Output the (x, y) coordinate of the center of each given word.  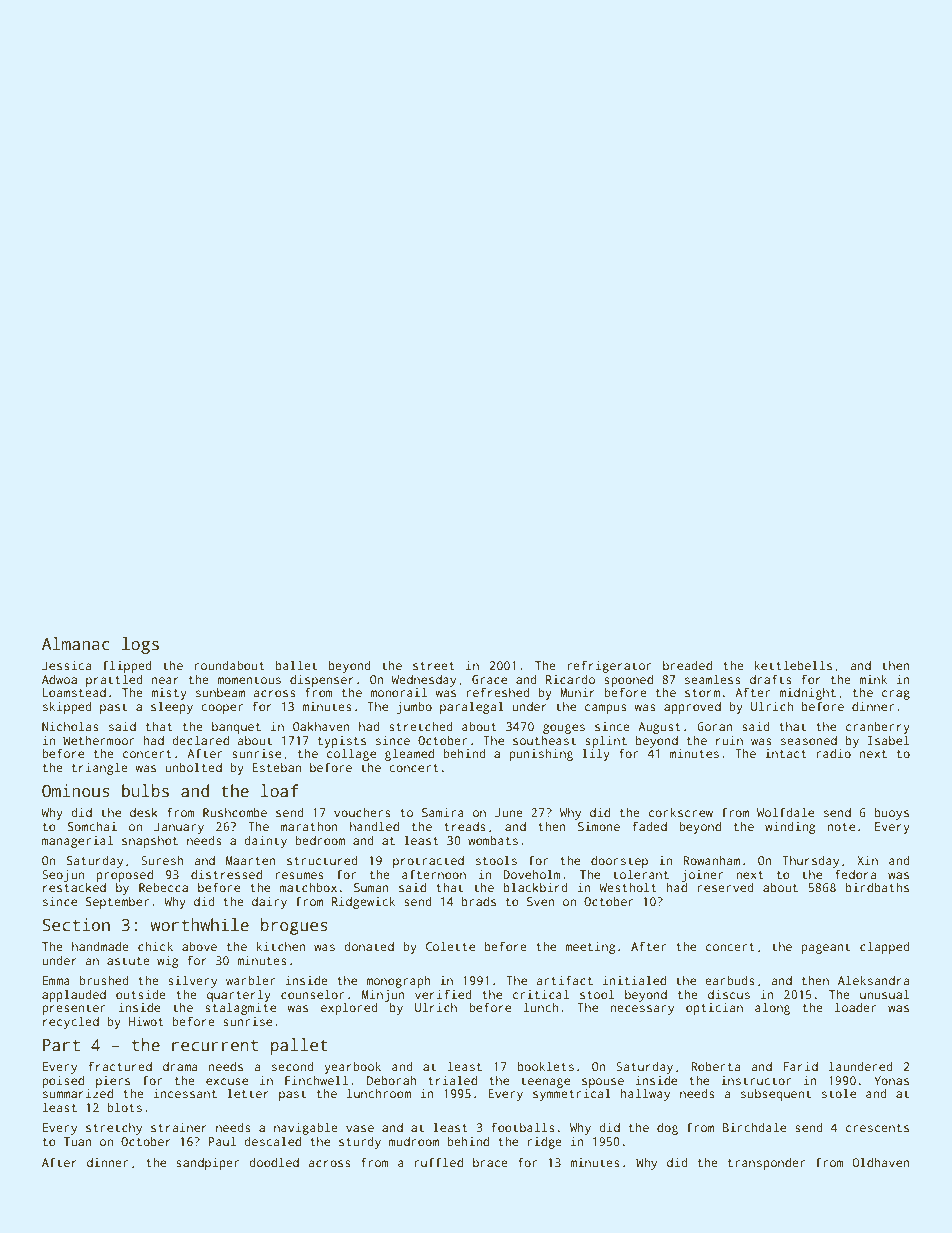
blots (124, 1107)
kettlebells (793, 665)
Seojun (63, 876)
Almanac (76, 644)
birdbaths (877, 887)
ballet (296, 665)
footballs (523, 1127)
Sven (541, 901)
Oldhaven (881, 1162)
